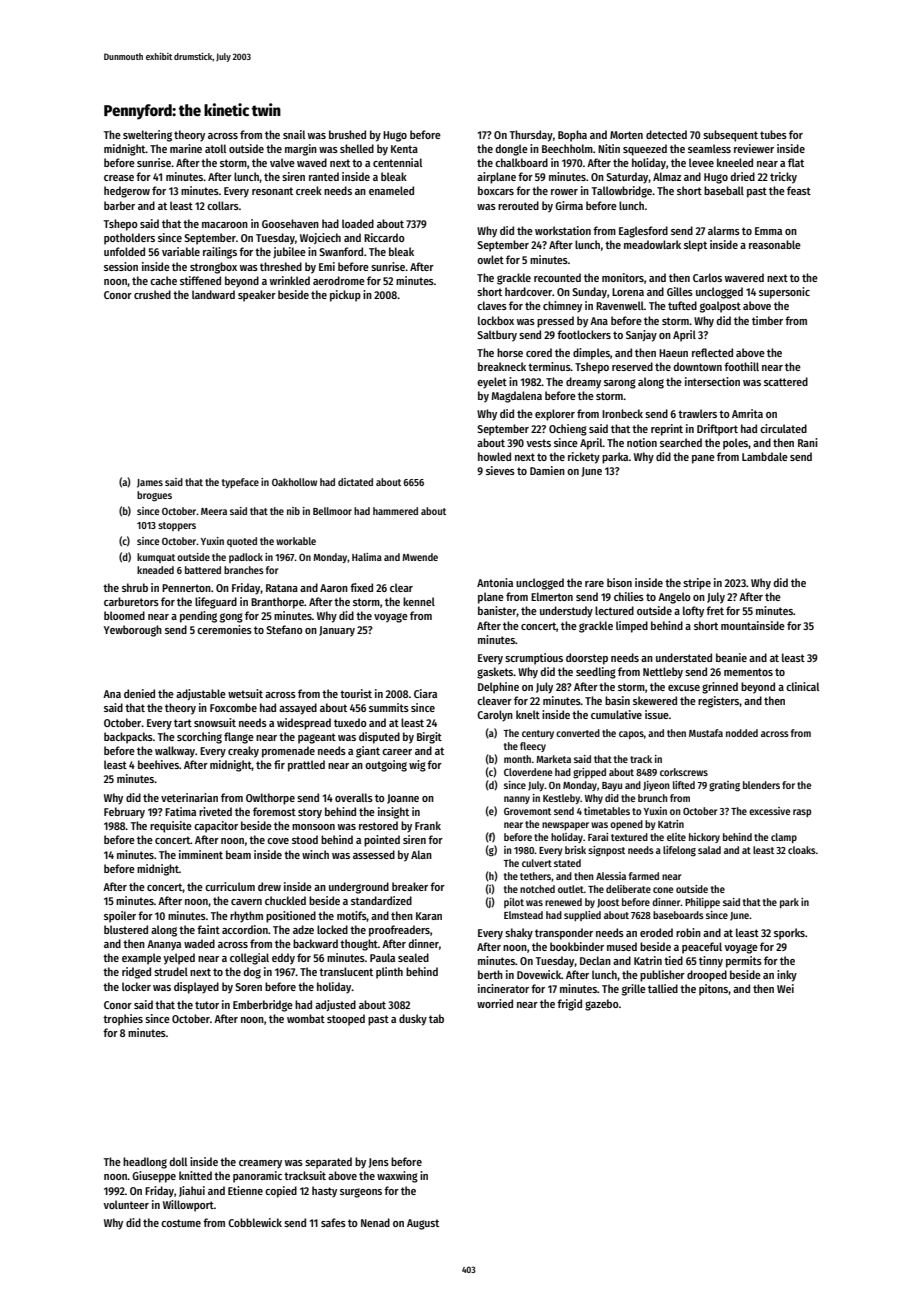  Describe the element at coordinates (350, 722) in the document. I see `tuxedo` at that location.
